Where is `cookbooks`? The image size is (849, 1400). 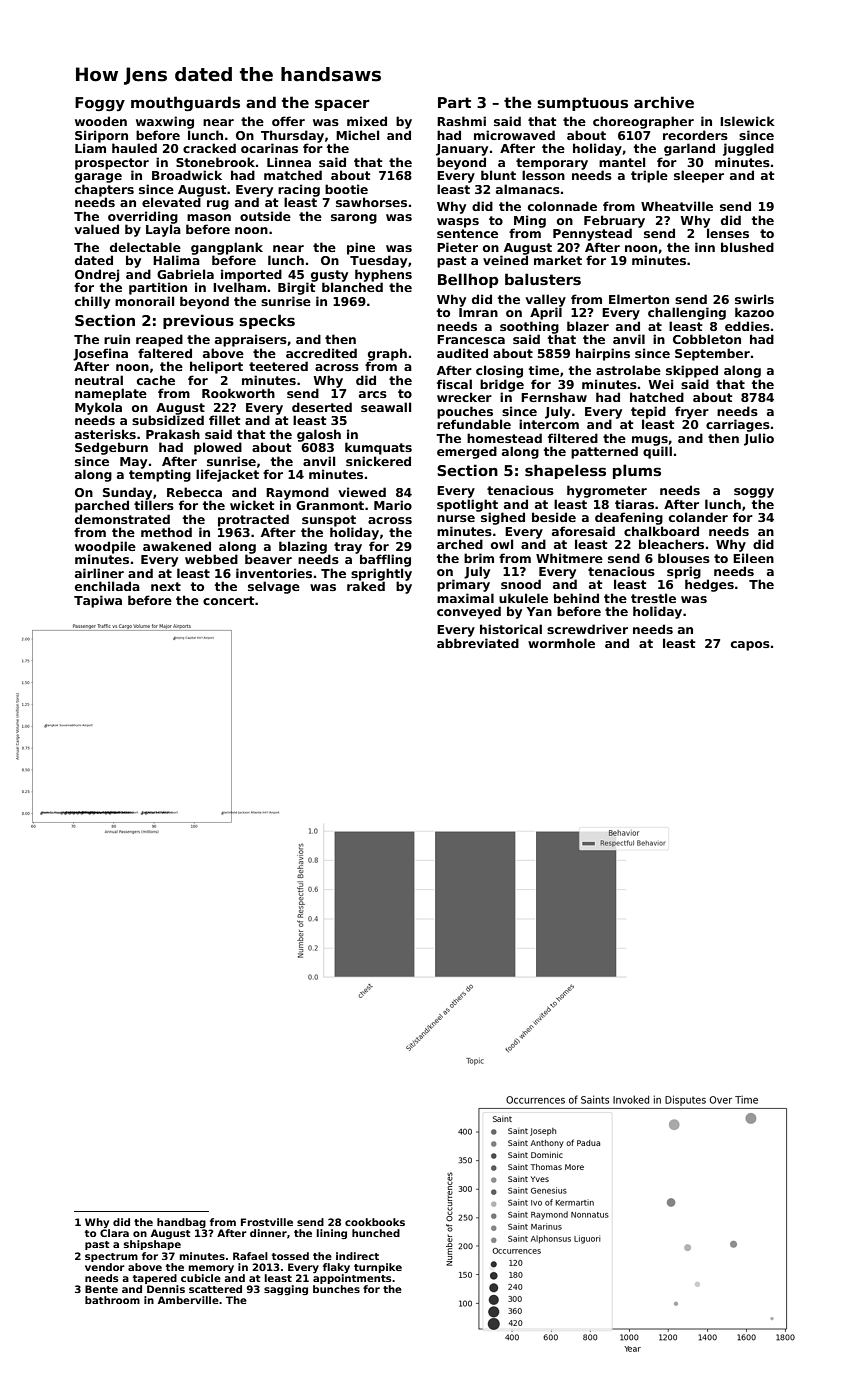
cookbooks is located at coordinates (375, 1222).
